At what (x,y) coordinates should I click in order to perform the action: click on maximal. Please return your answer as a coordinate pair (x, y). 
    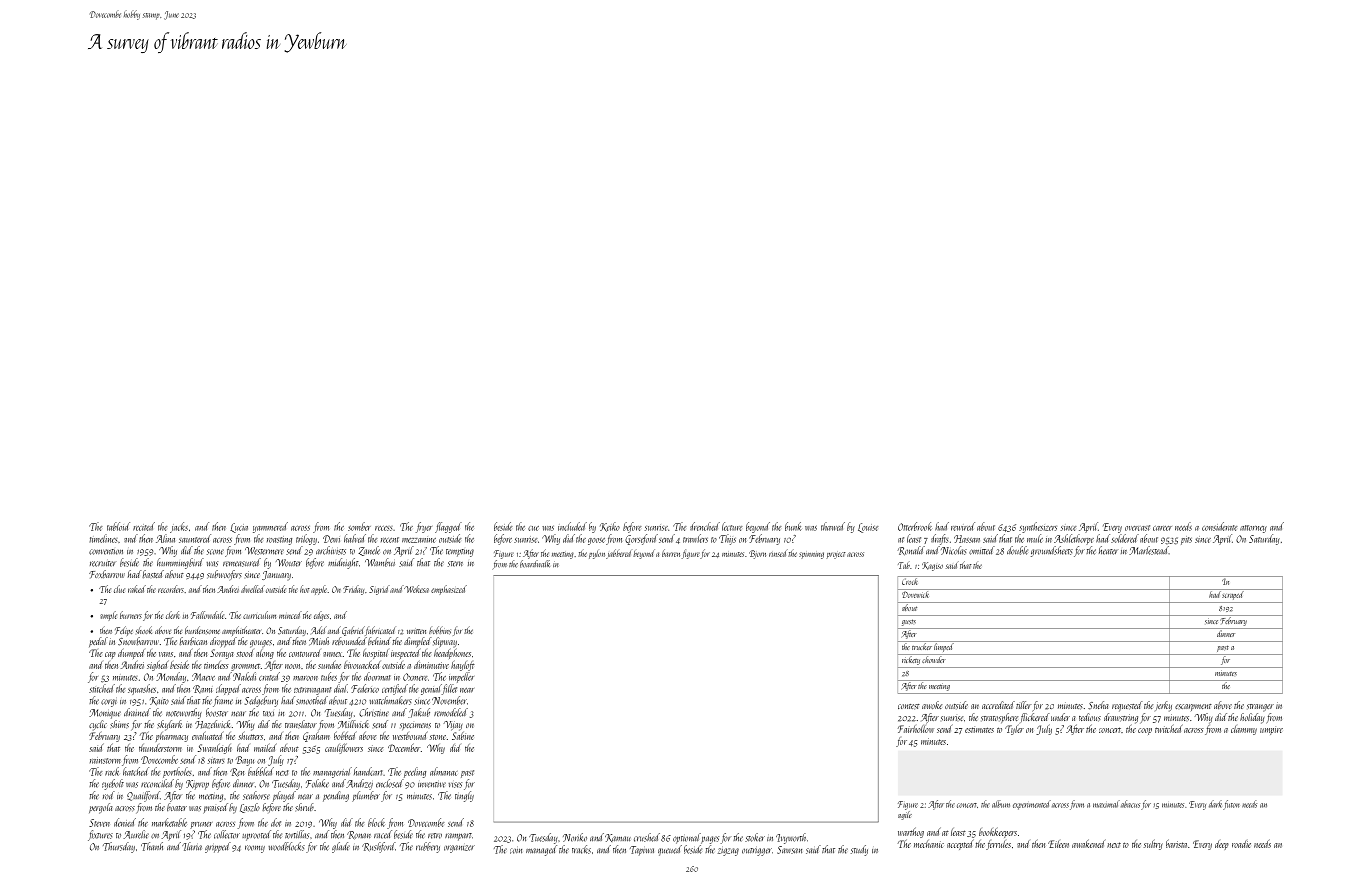
    Looking at the image, I should click on (1106, 804).
